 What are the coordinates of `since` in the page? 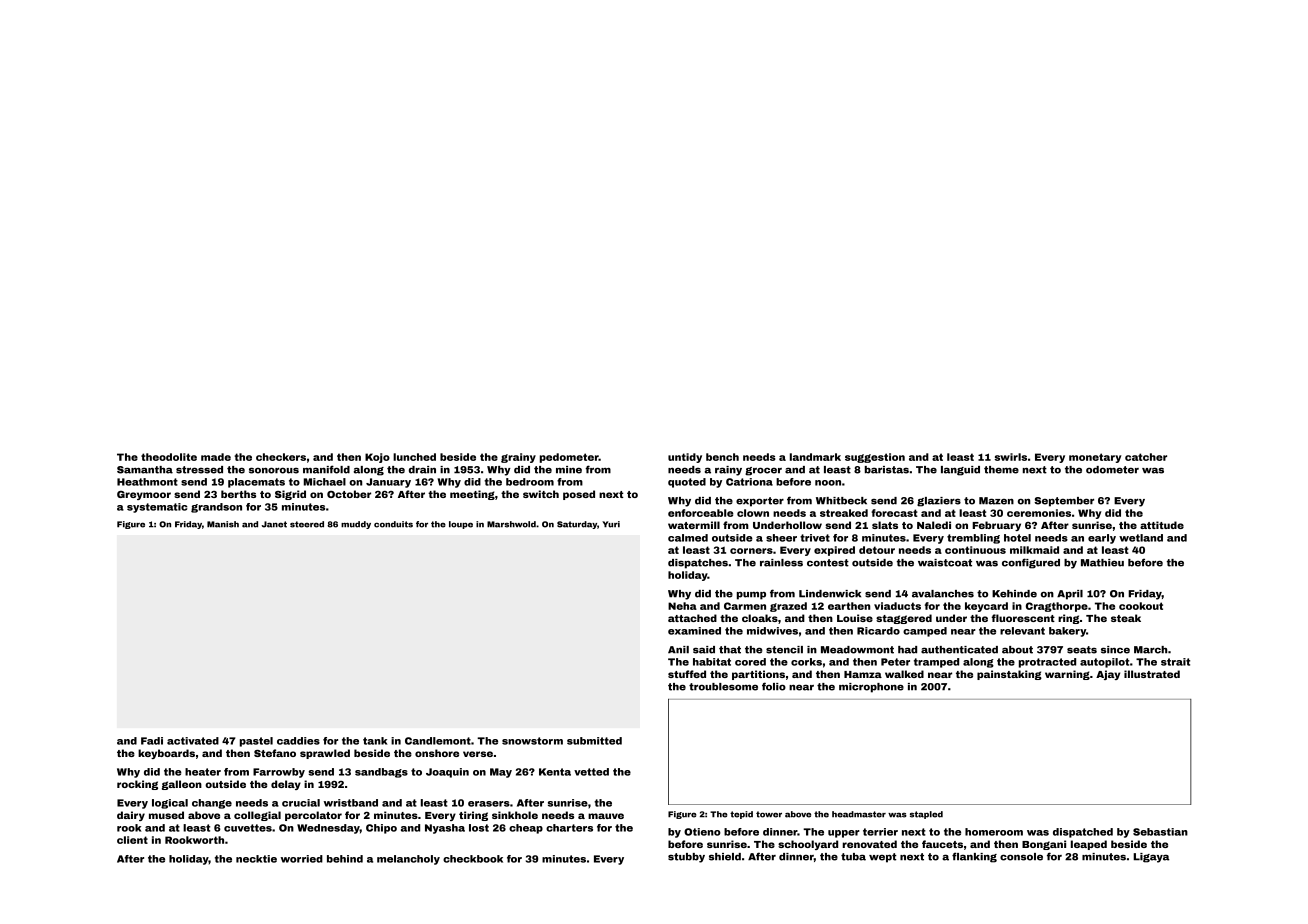 It's located at (1115, 650).
